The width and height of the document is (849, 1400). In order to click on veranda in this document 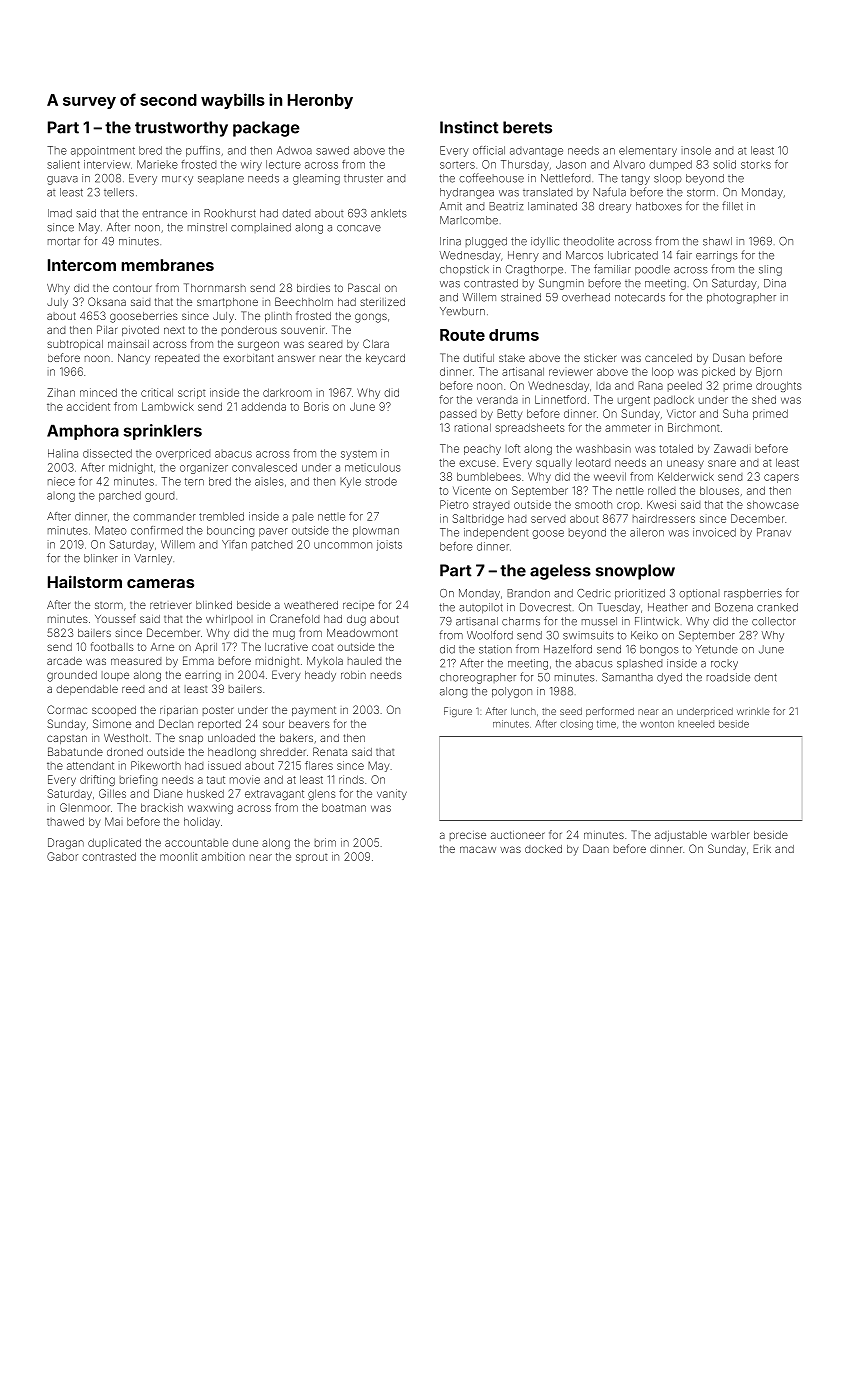, I will do `click(497, 400)`.
